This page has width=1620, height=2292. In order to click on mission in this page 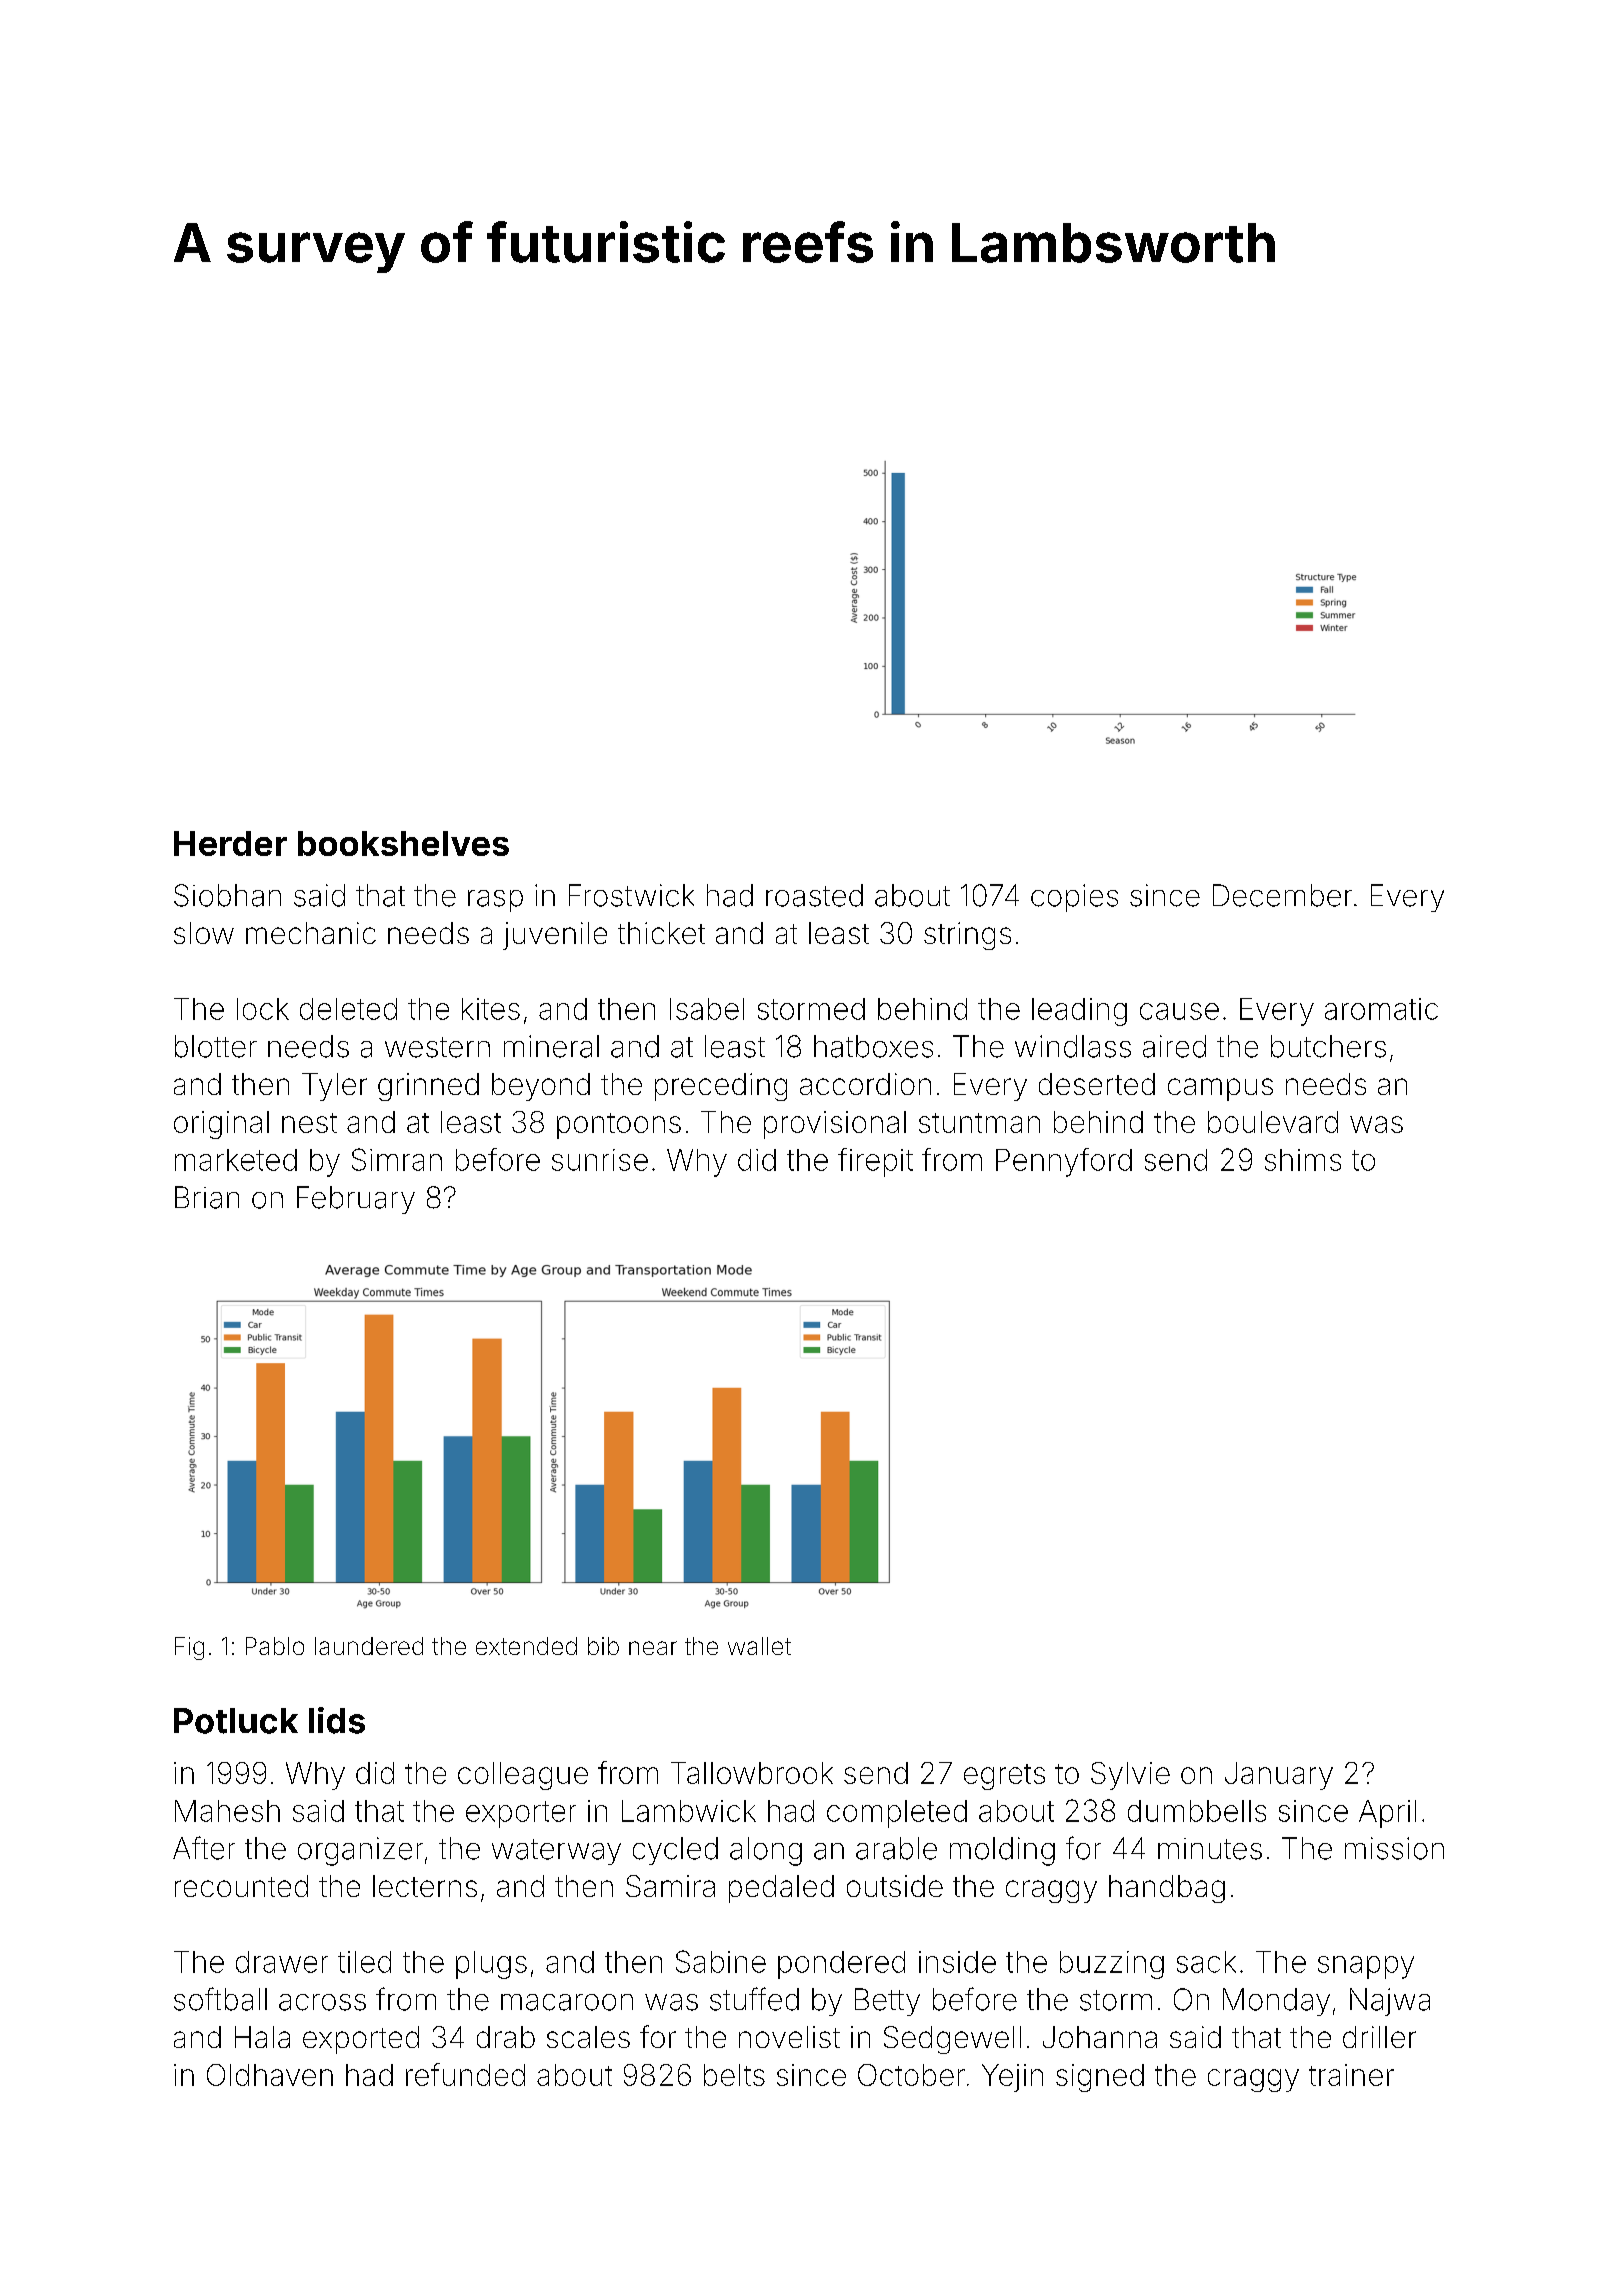, I will do `click(1394, 1848)`.
